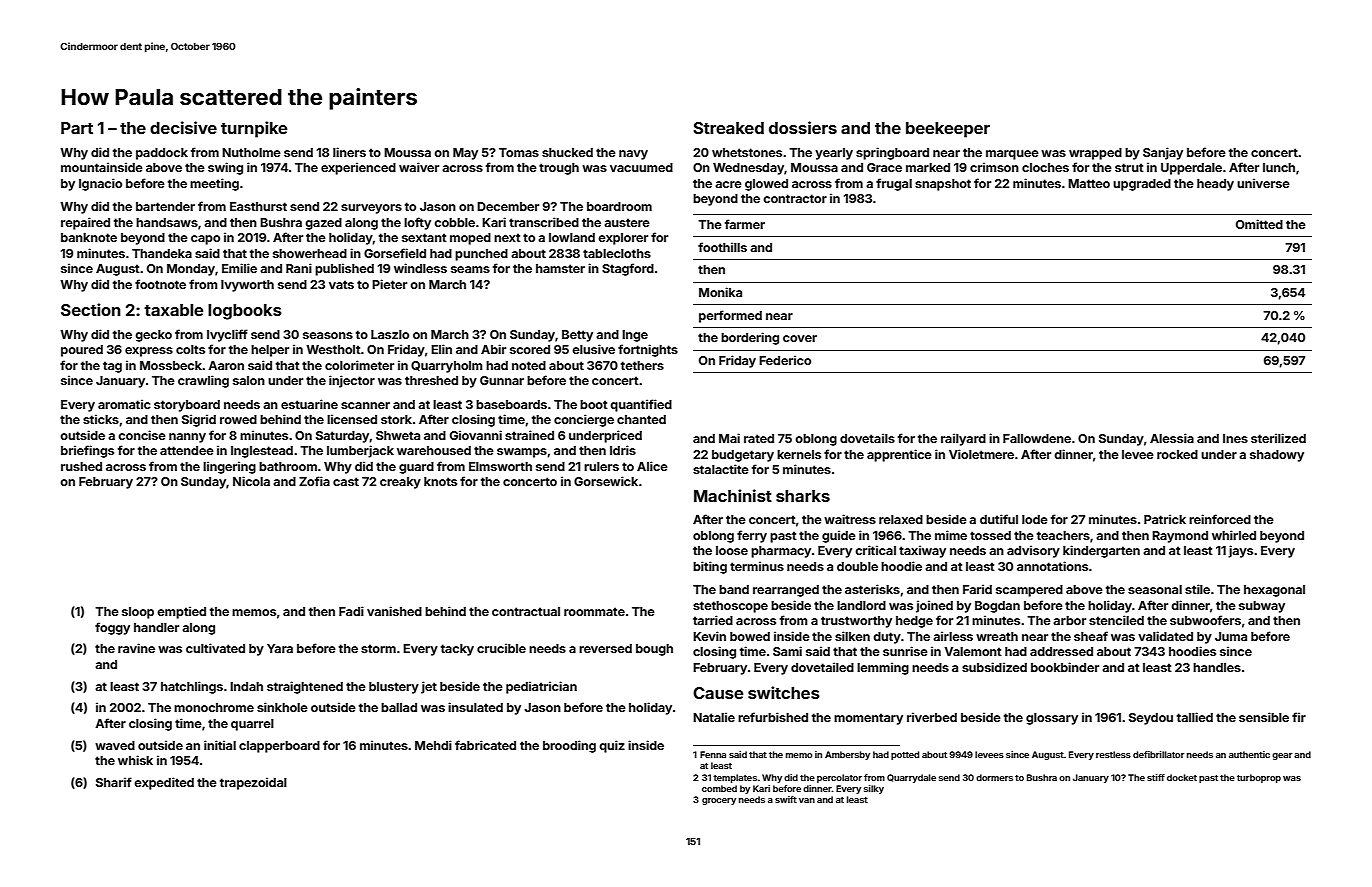 This document has height=887, width=1372. What do you see at coordinates (1205, 620) in the document?
I see `subwoofers` at bounding box center [1205, 620].
